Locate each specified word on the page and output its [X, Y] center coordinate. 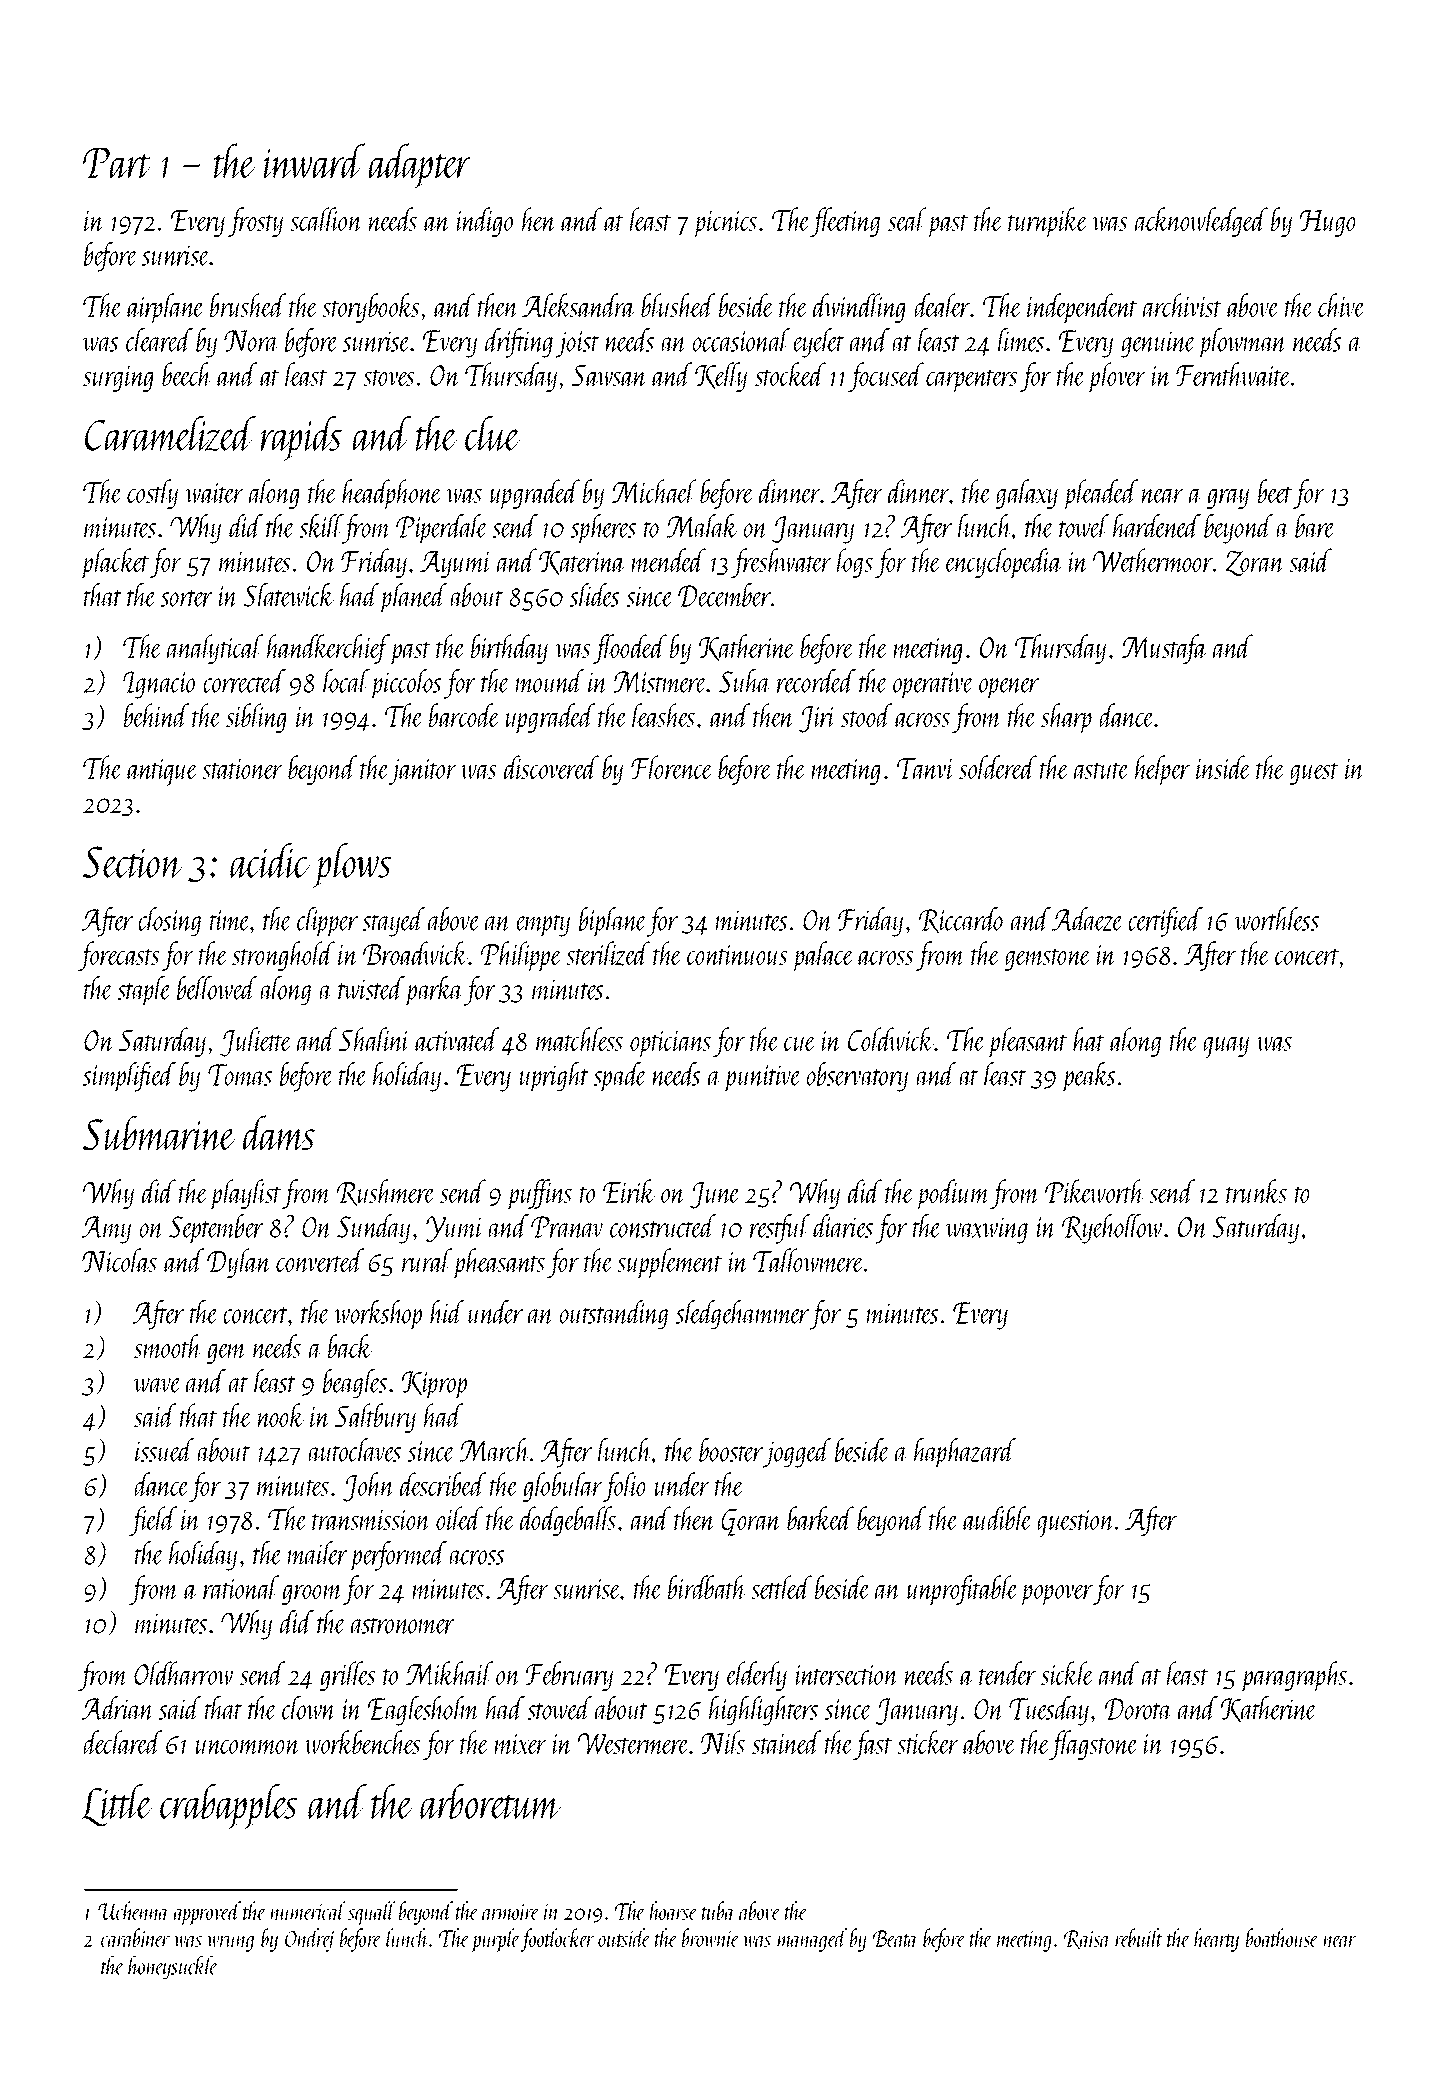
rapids [301, 438]
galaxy [1026, 494]
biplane [613, 922]
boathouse [1282, 1937]
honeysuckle [173, 1967]
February [569, 1676]
